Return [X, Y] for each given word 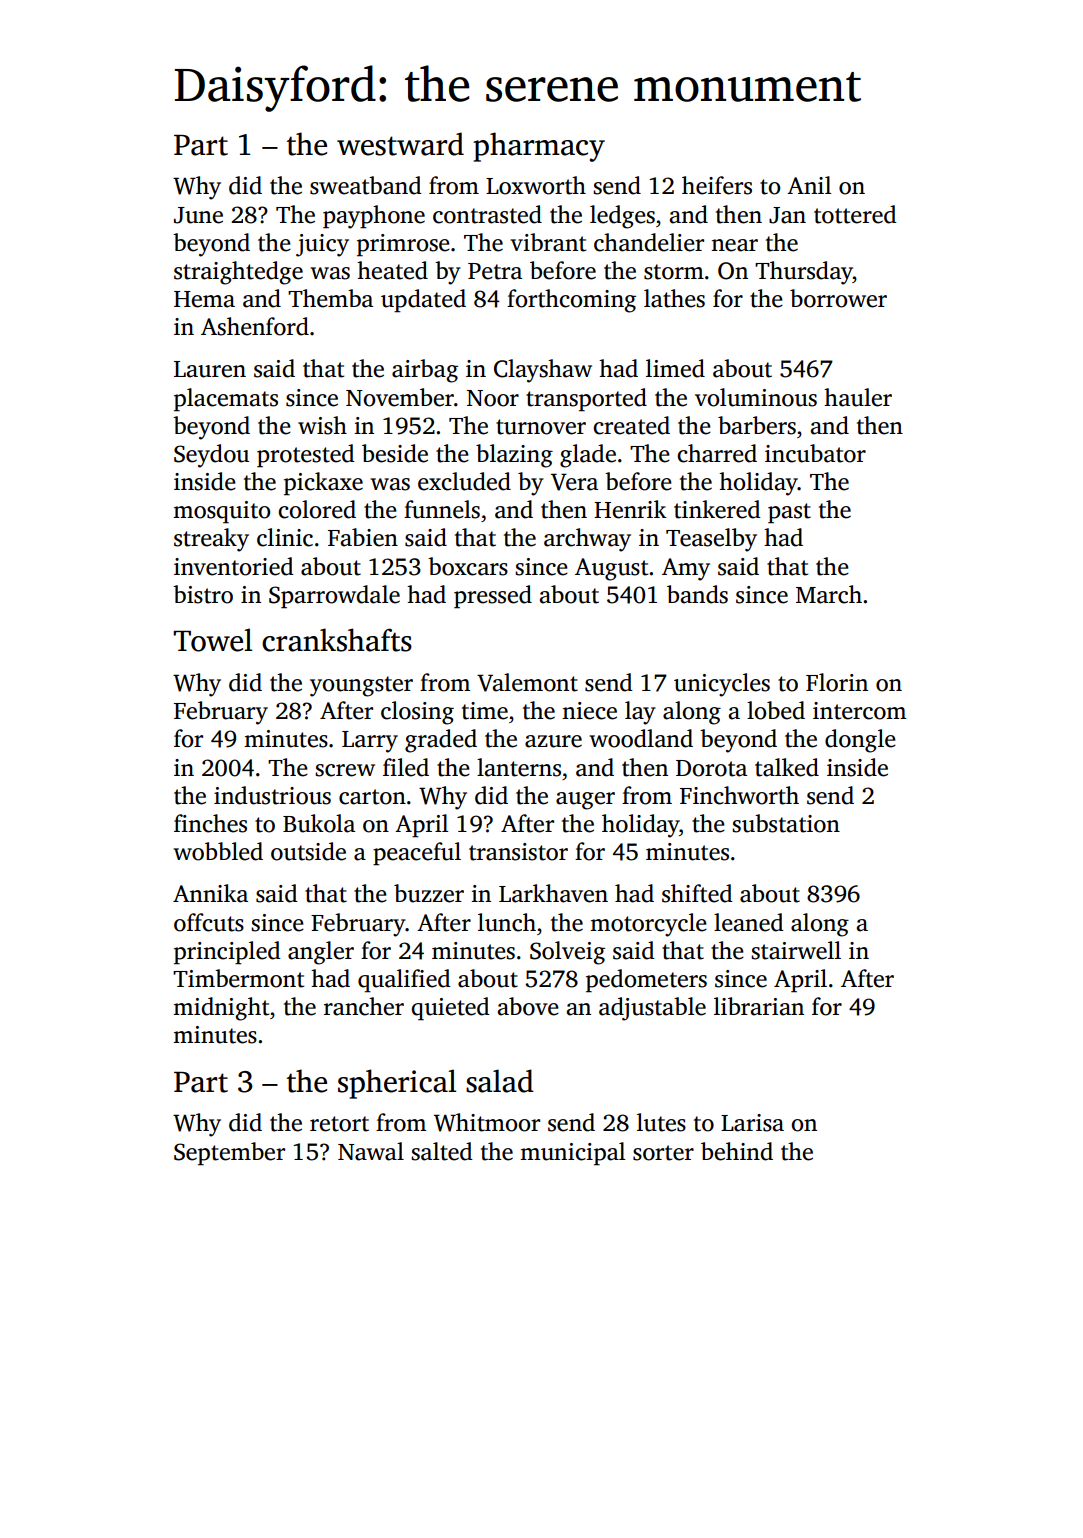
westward [400, 144]
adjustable [652, 1009]
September [229, 1154]
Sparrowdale [334, 597]
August [611, 569]
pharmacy [539, 147]
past [789, 513]
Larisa [752, 1123]
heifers [717, 185]
